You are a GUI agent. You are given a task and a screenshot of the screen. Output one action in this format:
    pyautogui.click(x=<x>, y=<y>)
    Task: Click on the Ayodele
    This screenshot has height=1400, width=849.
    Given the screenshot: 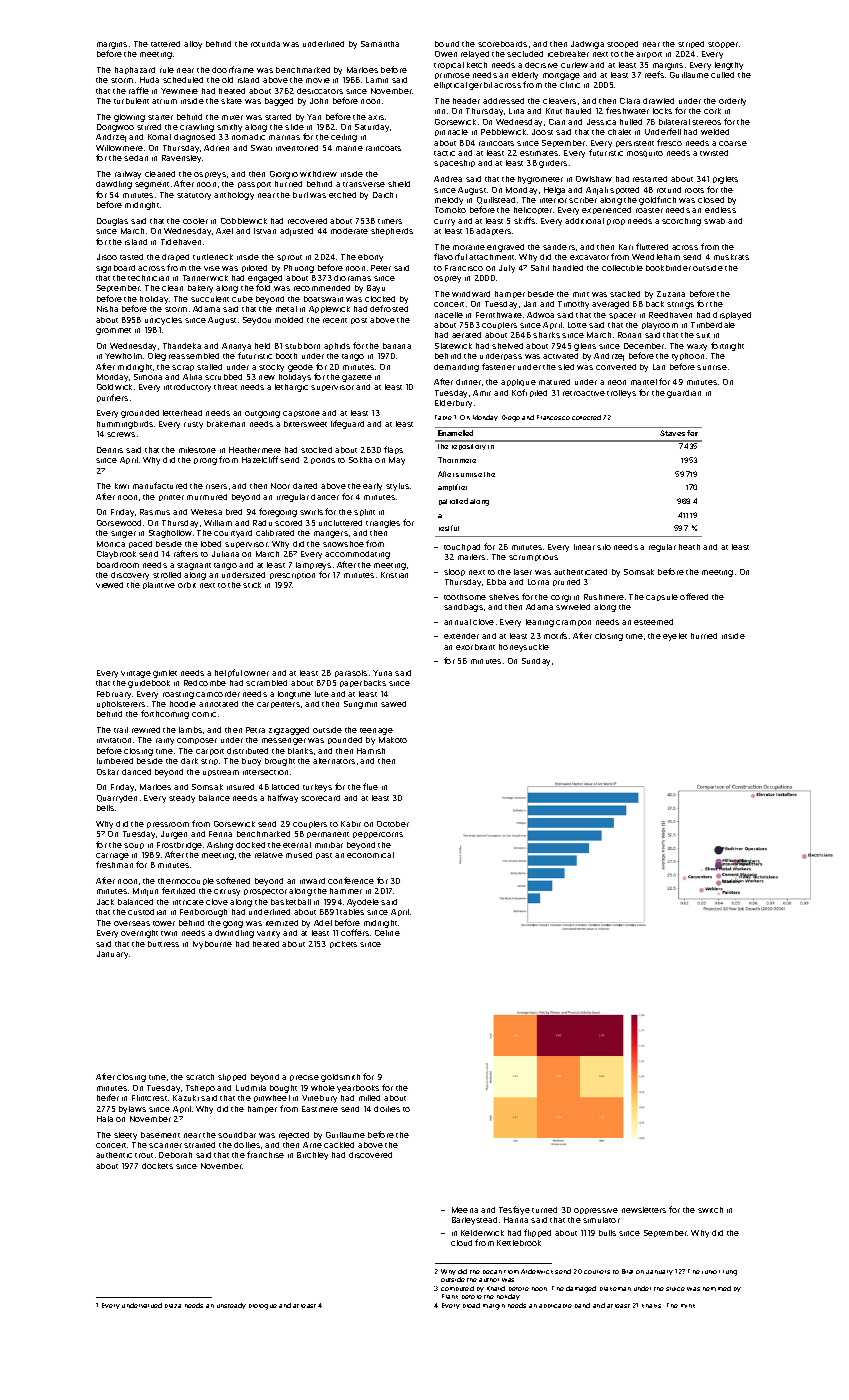 What is the action you would take?
    pyautogui.click(x=363, y=903)
